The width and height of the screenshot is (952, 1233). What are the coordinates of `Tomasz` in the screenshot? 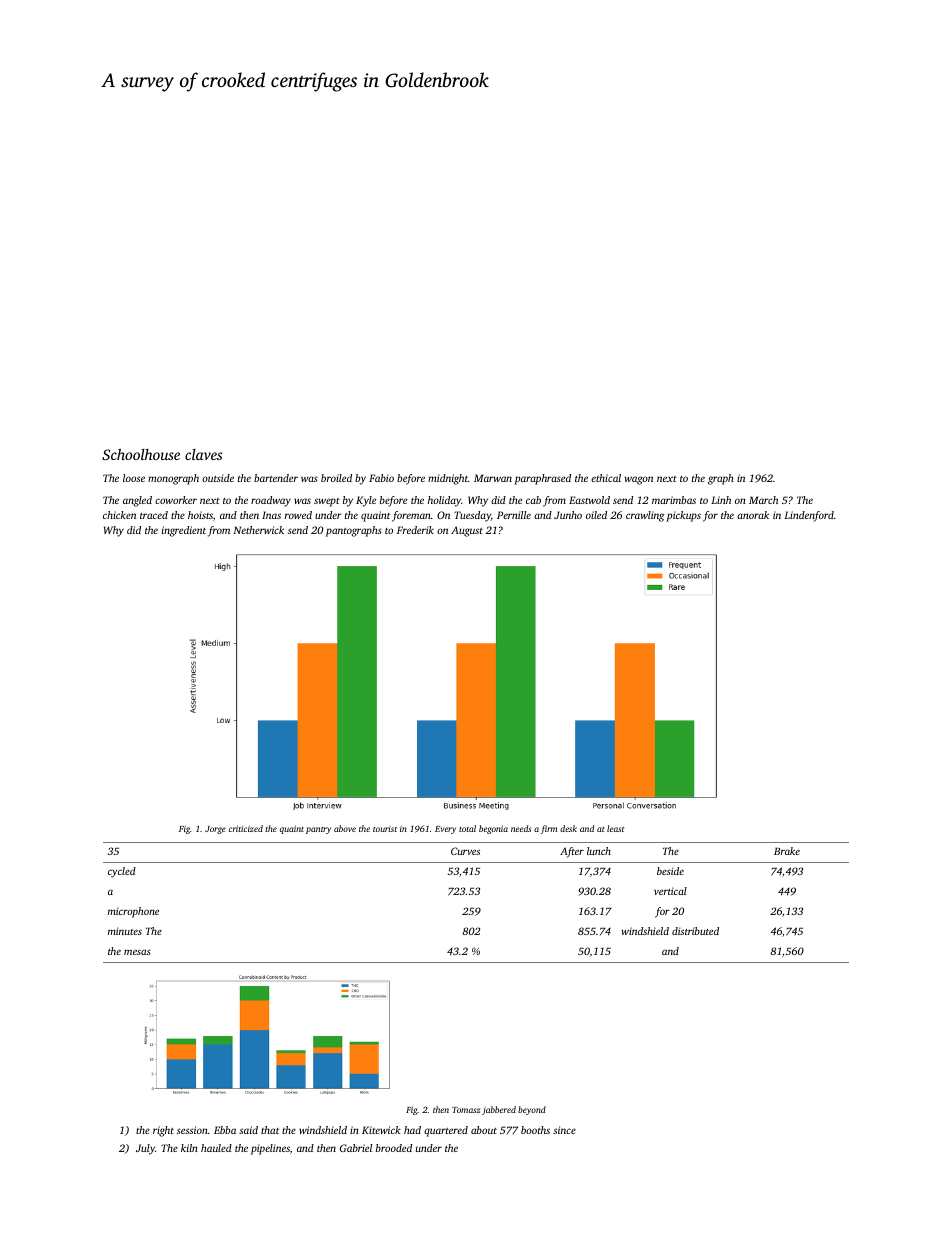 It's located at (466, 1110).
